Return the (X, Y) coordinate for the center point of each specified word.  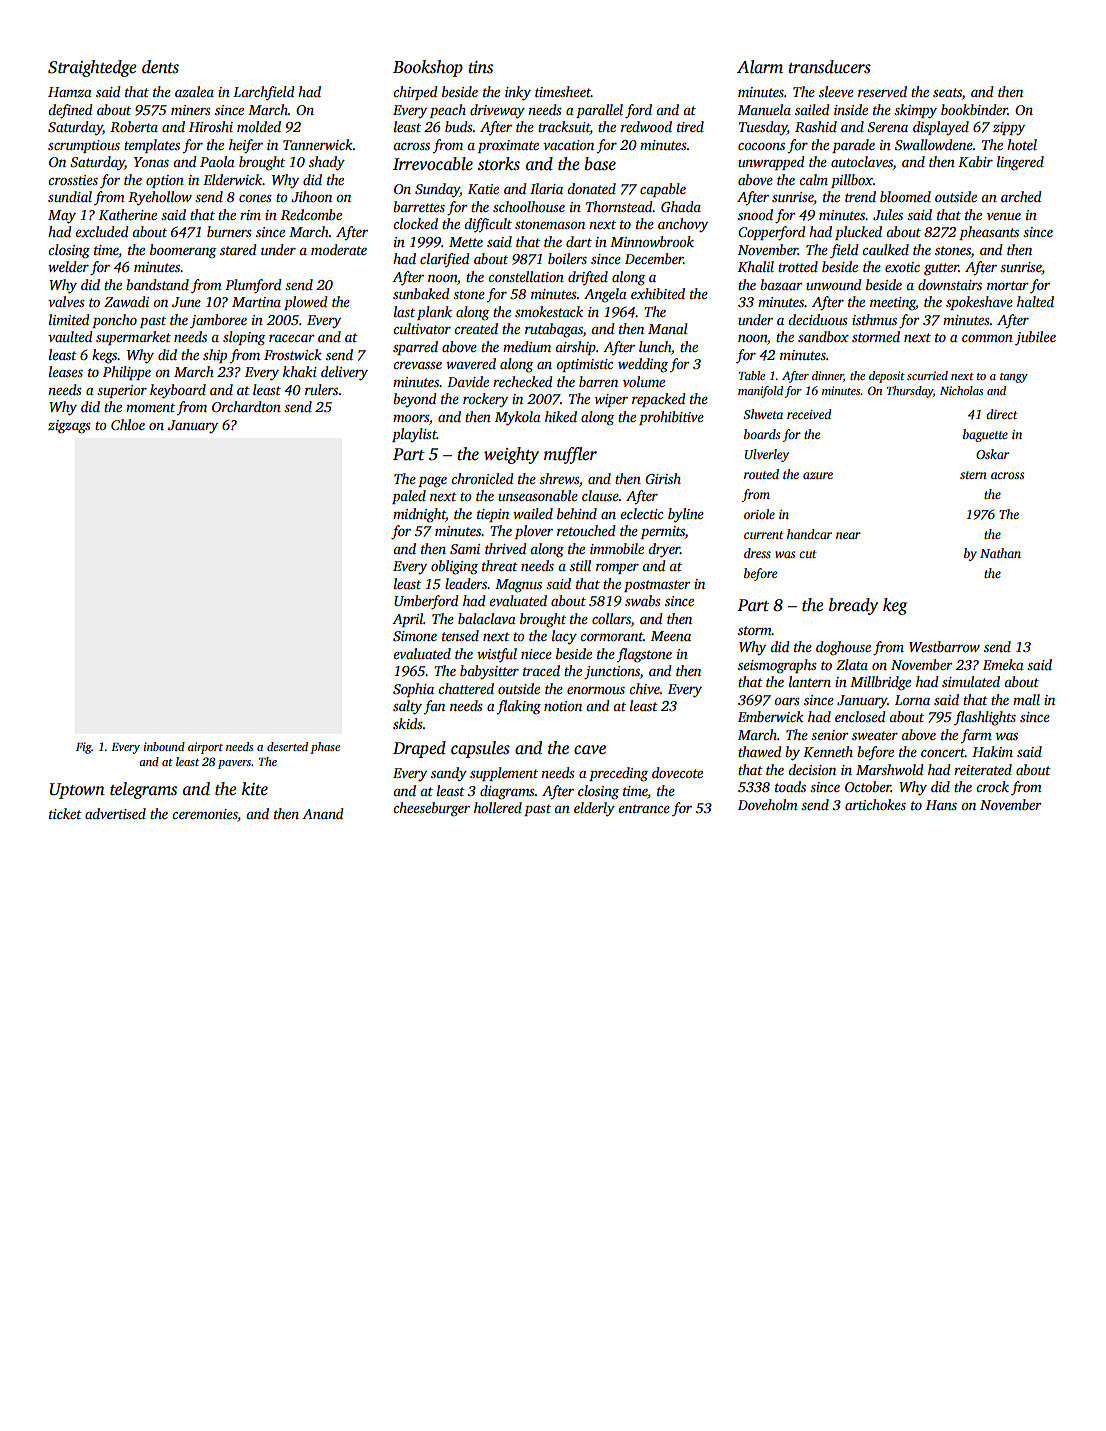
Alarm (760, 66)
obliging (454, 567)
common (987, 338)
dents (160, 67)
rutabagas (554, 330)
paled (409, 497)
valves (66, 301)
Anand (322, 813)
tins (480, 67)
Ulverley (767, 455)
